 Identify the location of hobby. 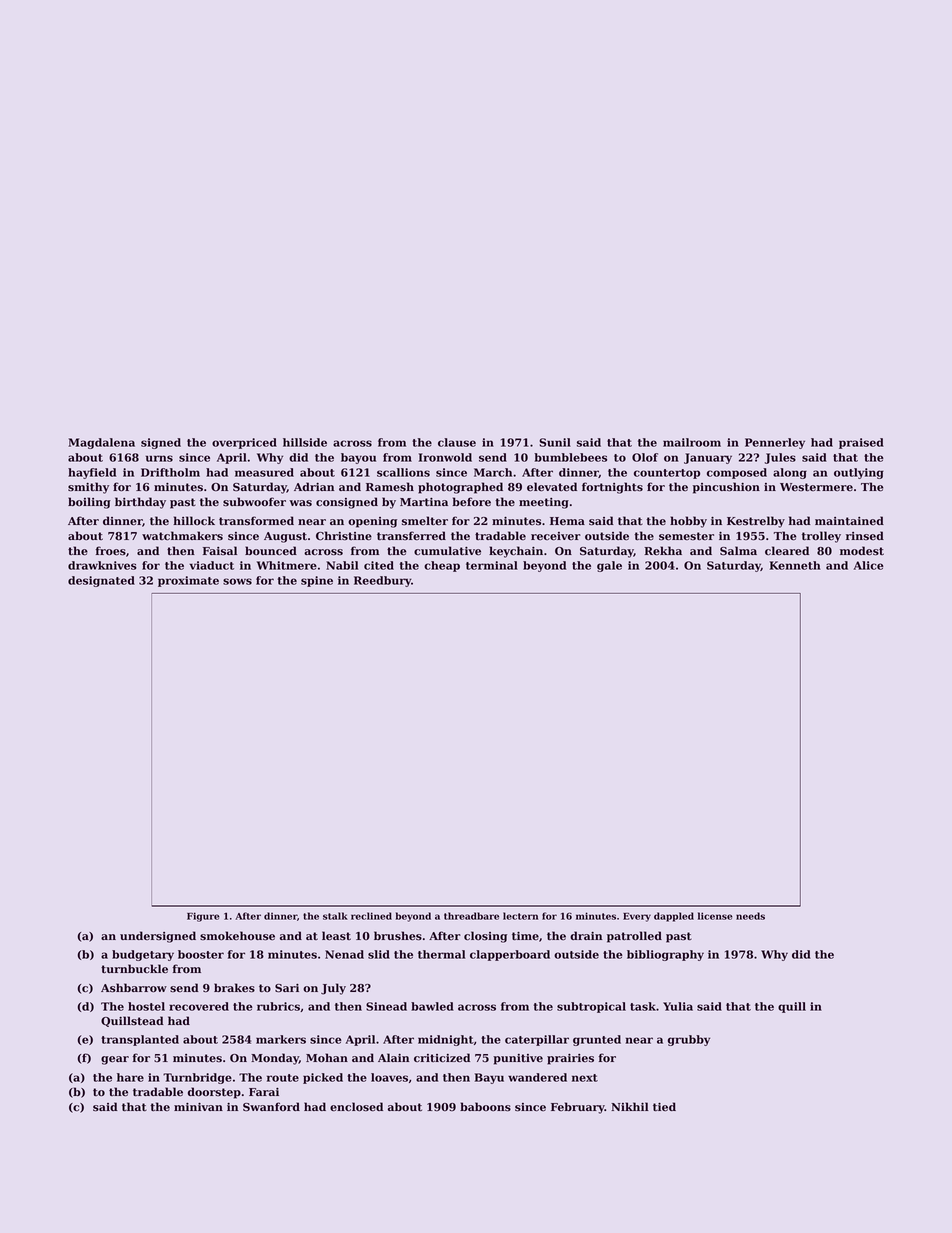
(688, 522).
